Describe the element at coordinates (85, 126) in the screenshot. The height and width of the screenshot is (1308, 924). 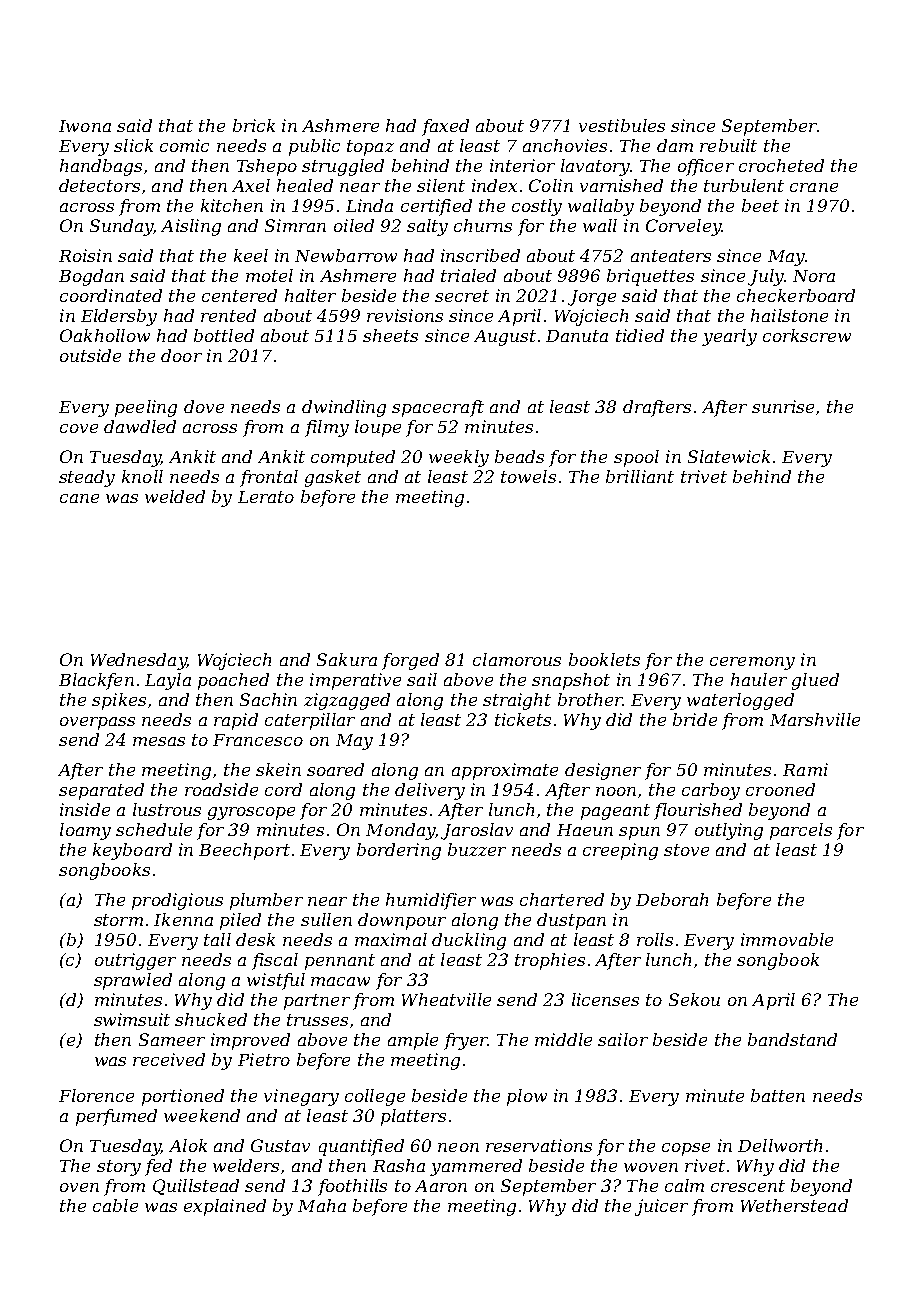
I see `Iwona` at that location.
